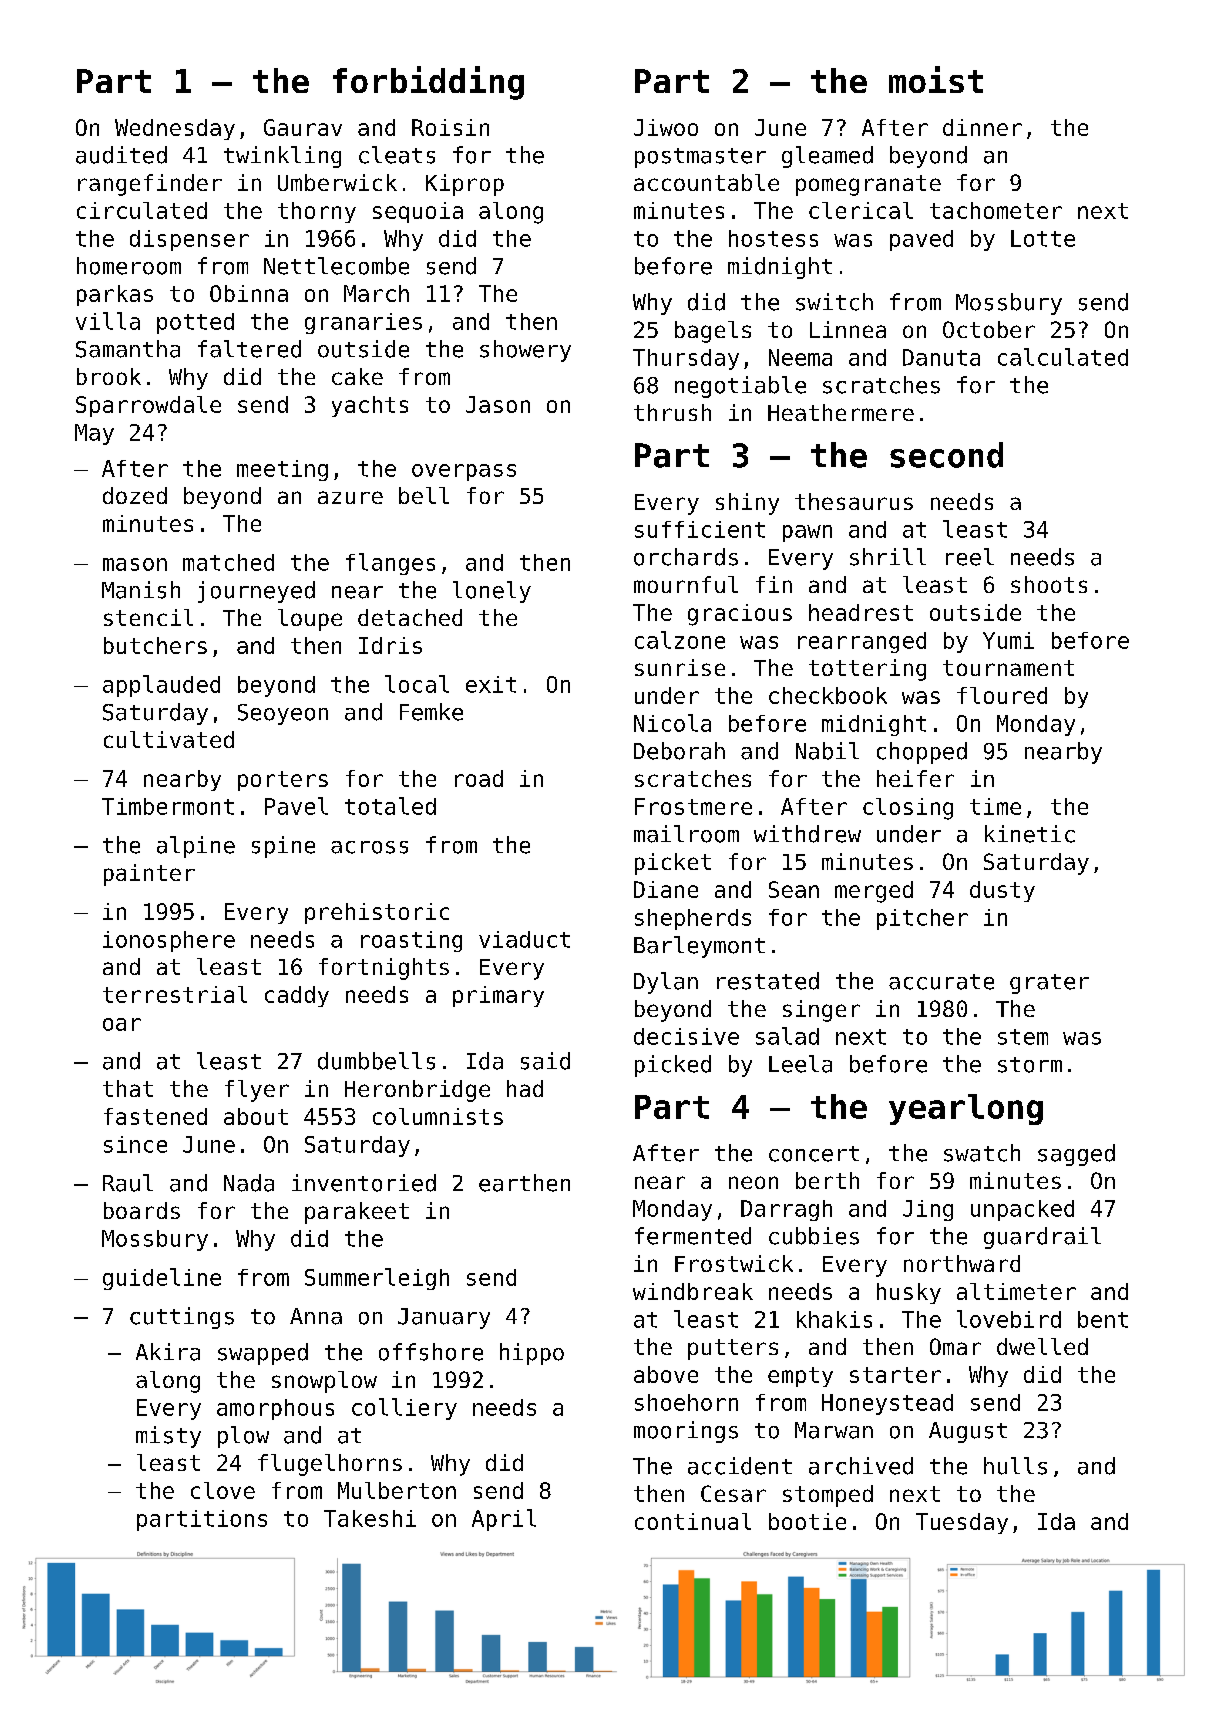 The width and height of the image is (1209, 1710). Describe the element at coordinates (428, 83) in the image. I see `forbidding` at that location.
